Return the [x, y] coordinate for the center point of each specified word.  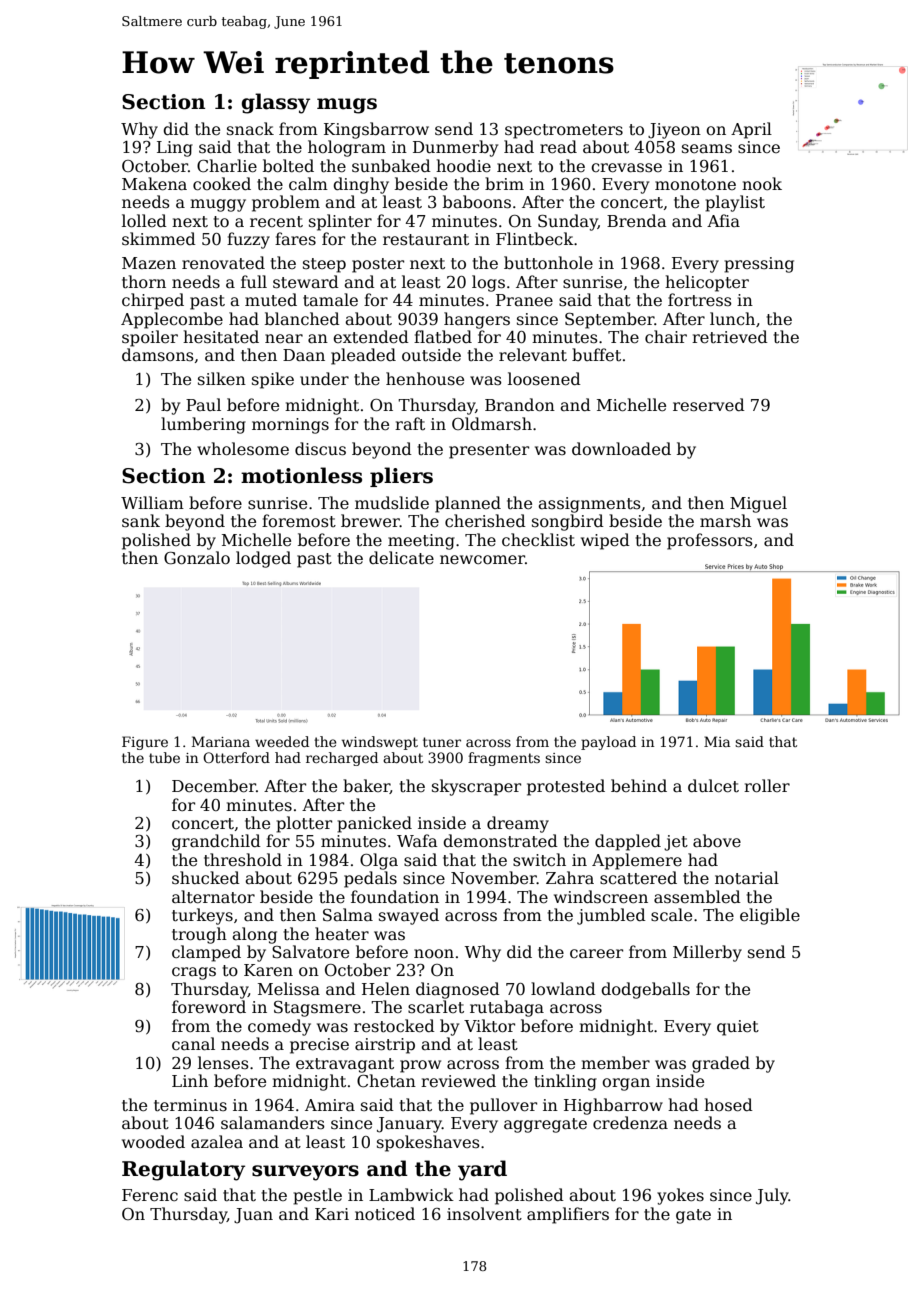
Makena [154, 184]
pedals [370, 879]
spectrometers [564, 131]
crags [194, 973]
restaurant [426, 240]
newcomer [482, 560]
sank [141, 521]
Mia [717, 741]
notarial [747, 877]
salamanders [273, 1123]
